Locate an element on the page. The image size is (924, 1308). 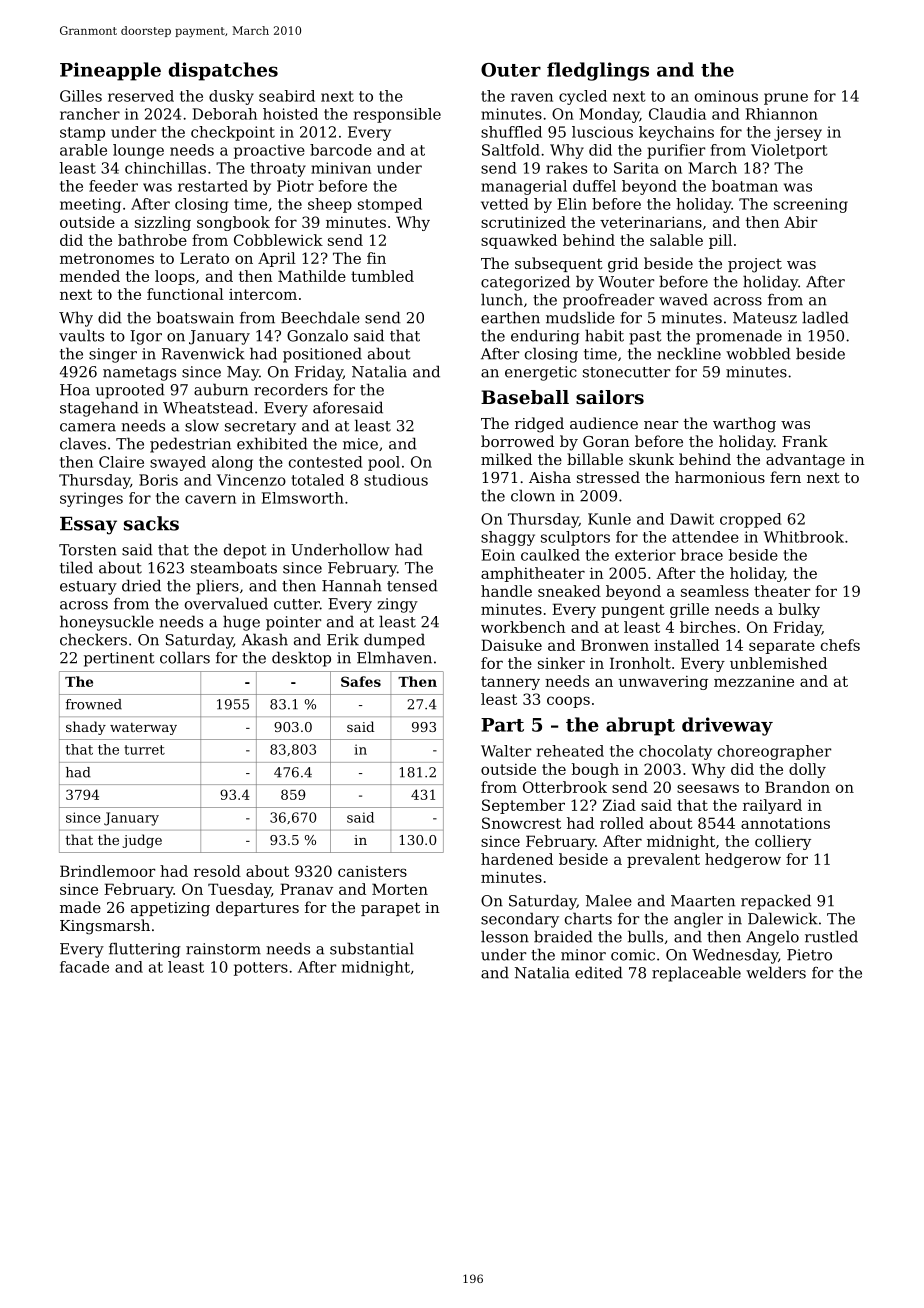
Gilles is located at coordinates (81, 96).
